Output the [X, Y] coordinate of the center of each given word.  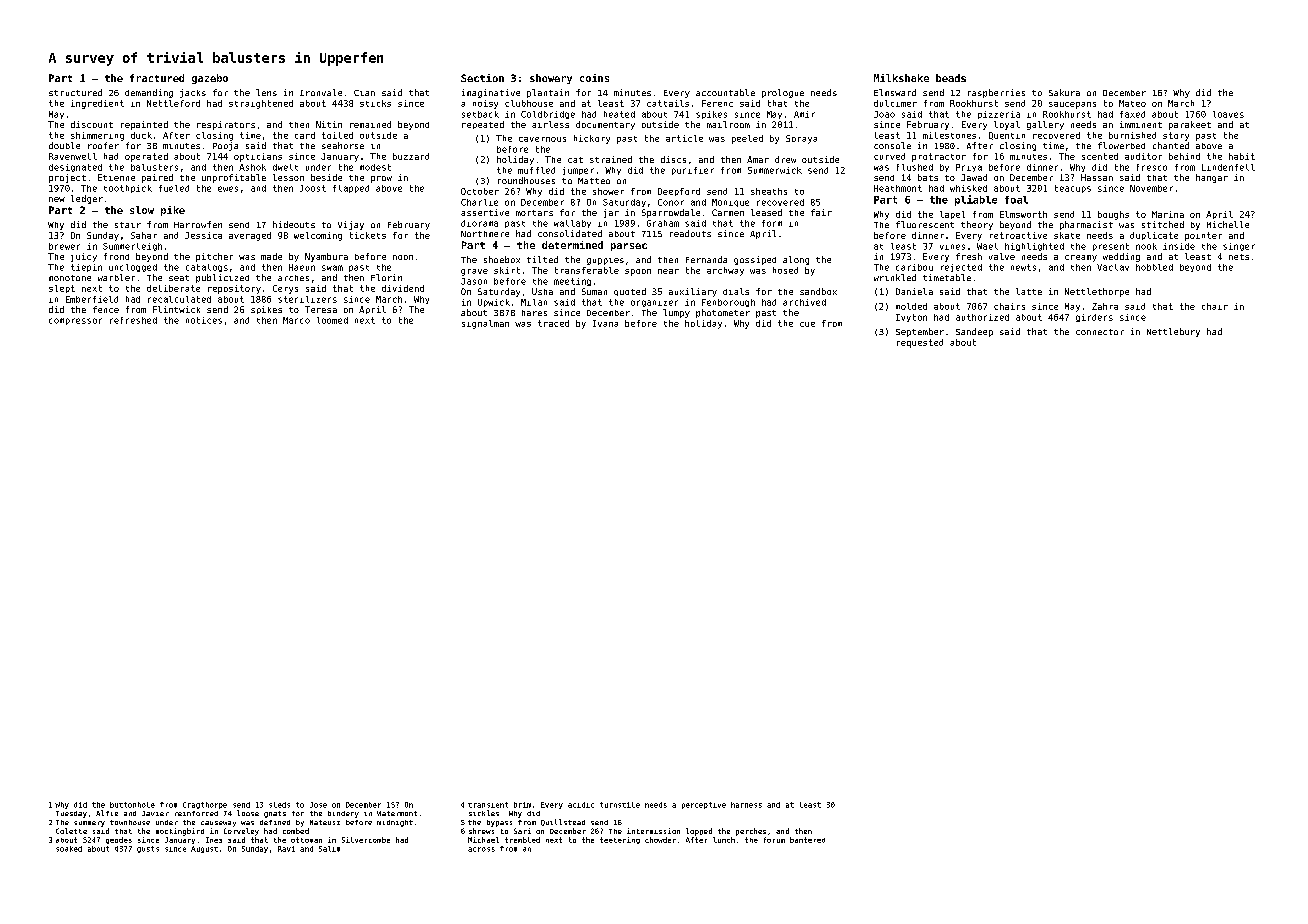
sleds [279, 805]
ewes [228, 189]
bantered [807, 840]
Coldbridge [548, 115]
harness [746, 805]
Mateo [1132, 103]
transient [488, 805]
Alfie [107, 813]
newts [1023, 267]
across [481, 849]
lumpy [676, 313]
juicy [84, 257]
